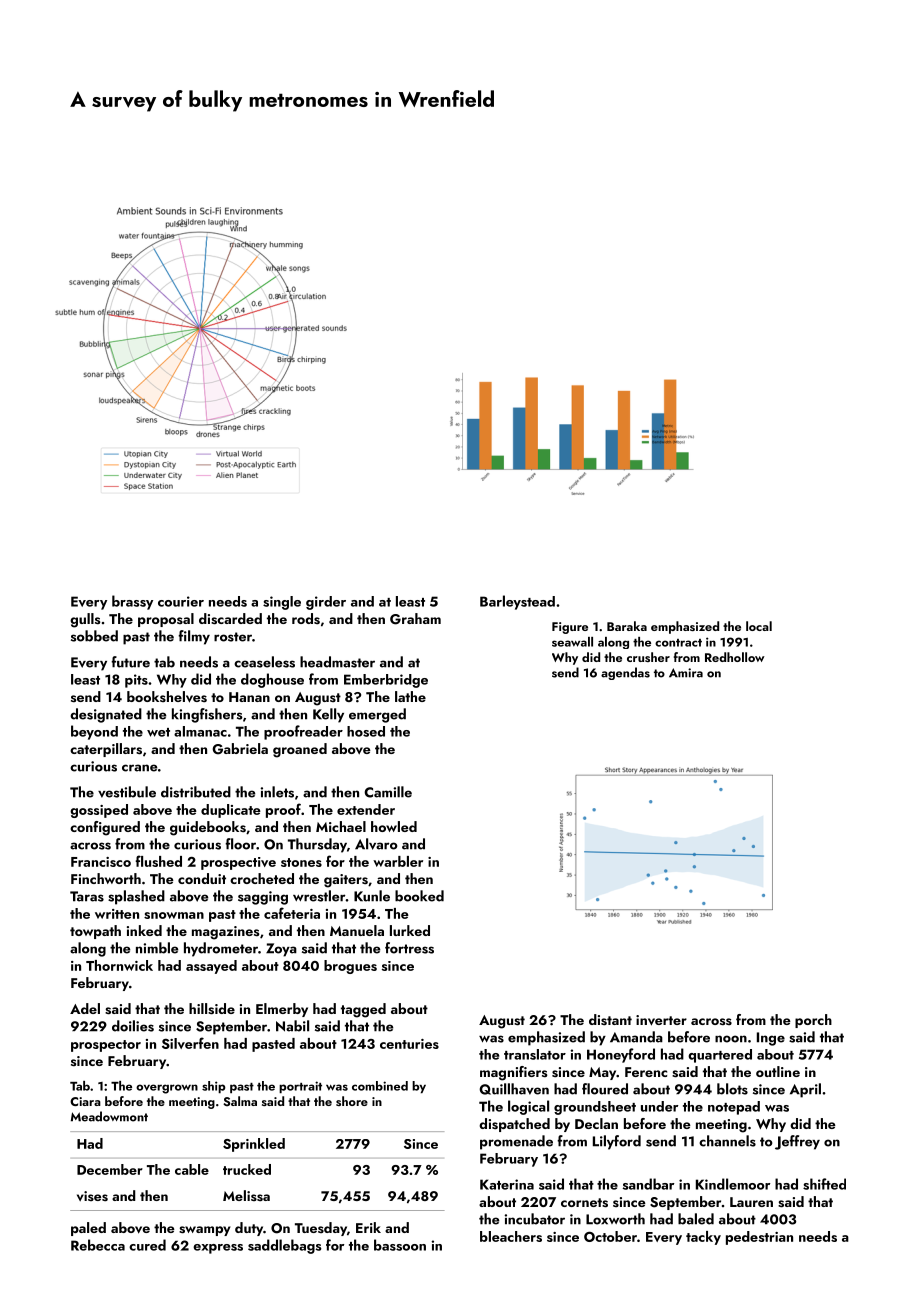  What do you see at coordinates (231, 811) in the screenshot?
I see `duplicate` at bounding box center [231, 811].
